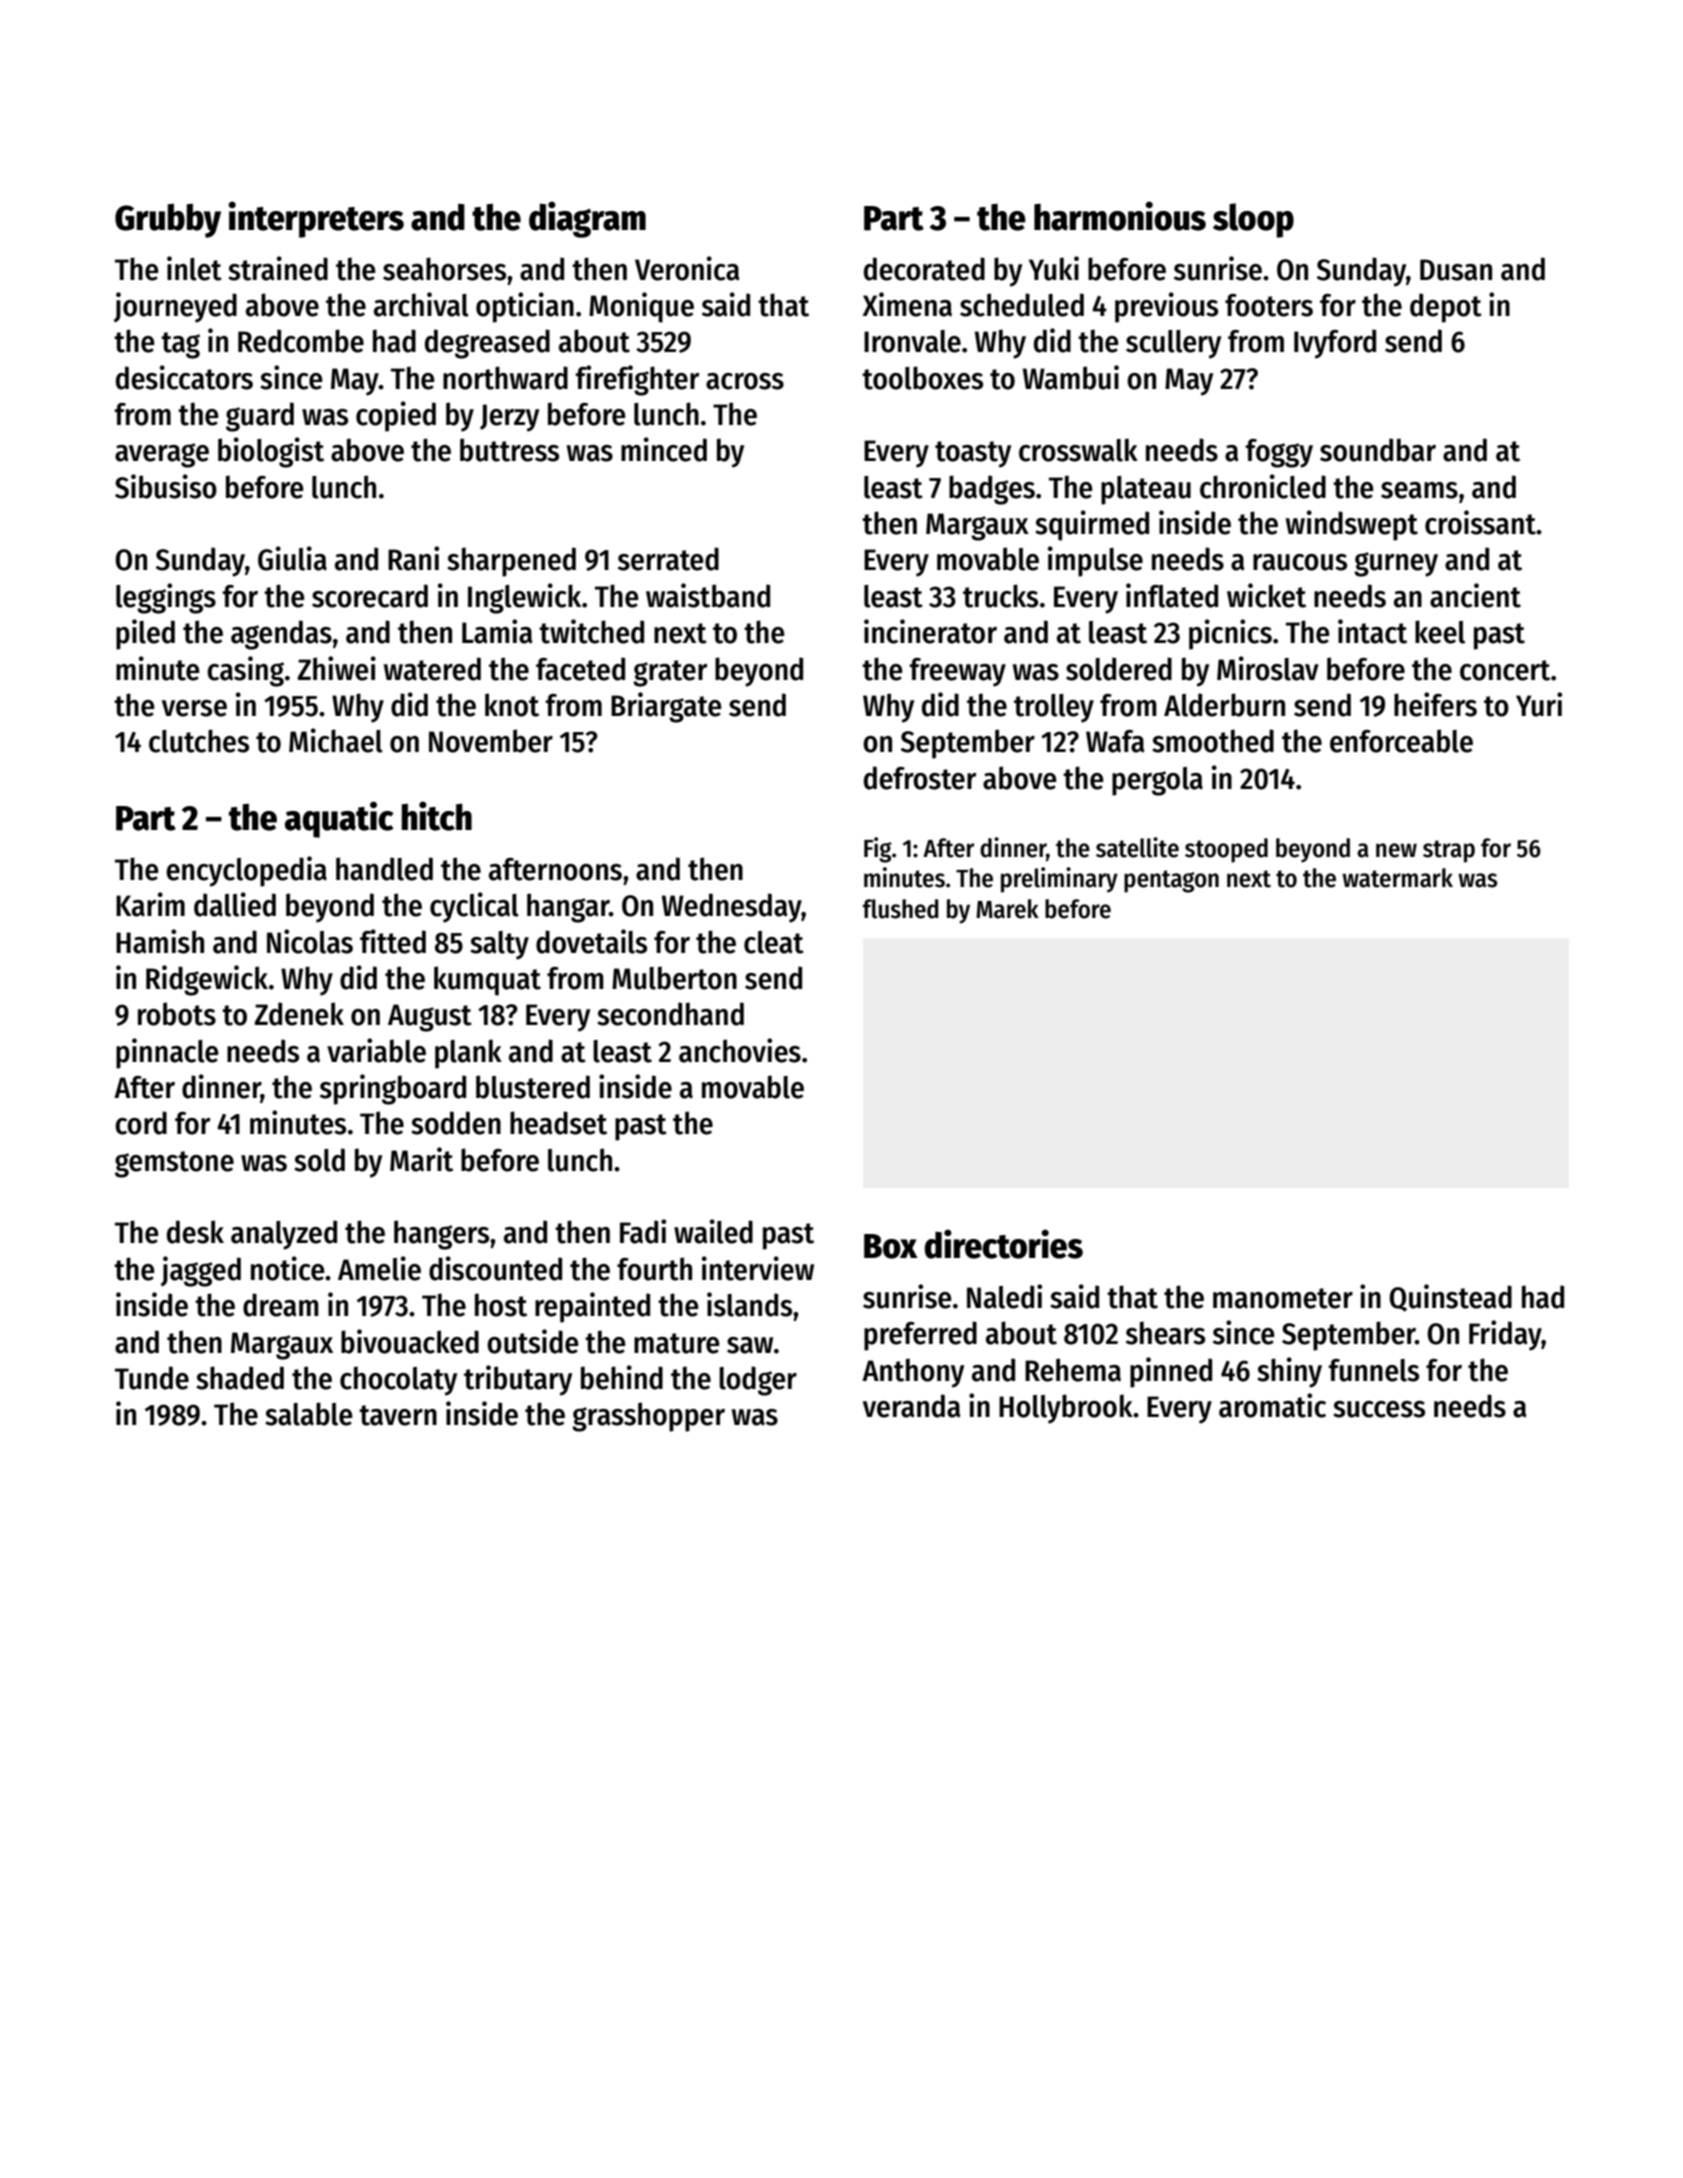 Image resolution: width=1683 pixels, height=2178 pixels. I want to click on sodden, so click(456, 1123).
